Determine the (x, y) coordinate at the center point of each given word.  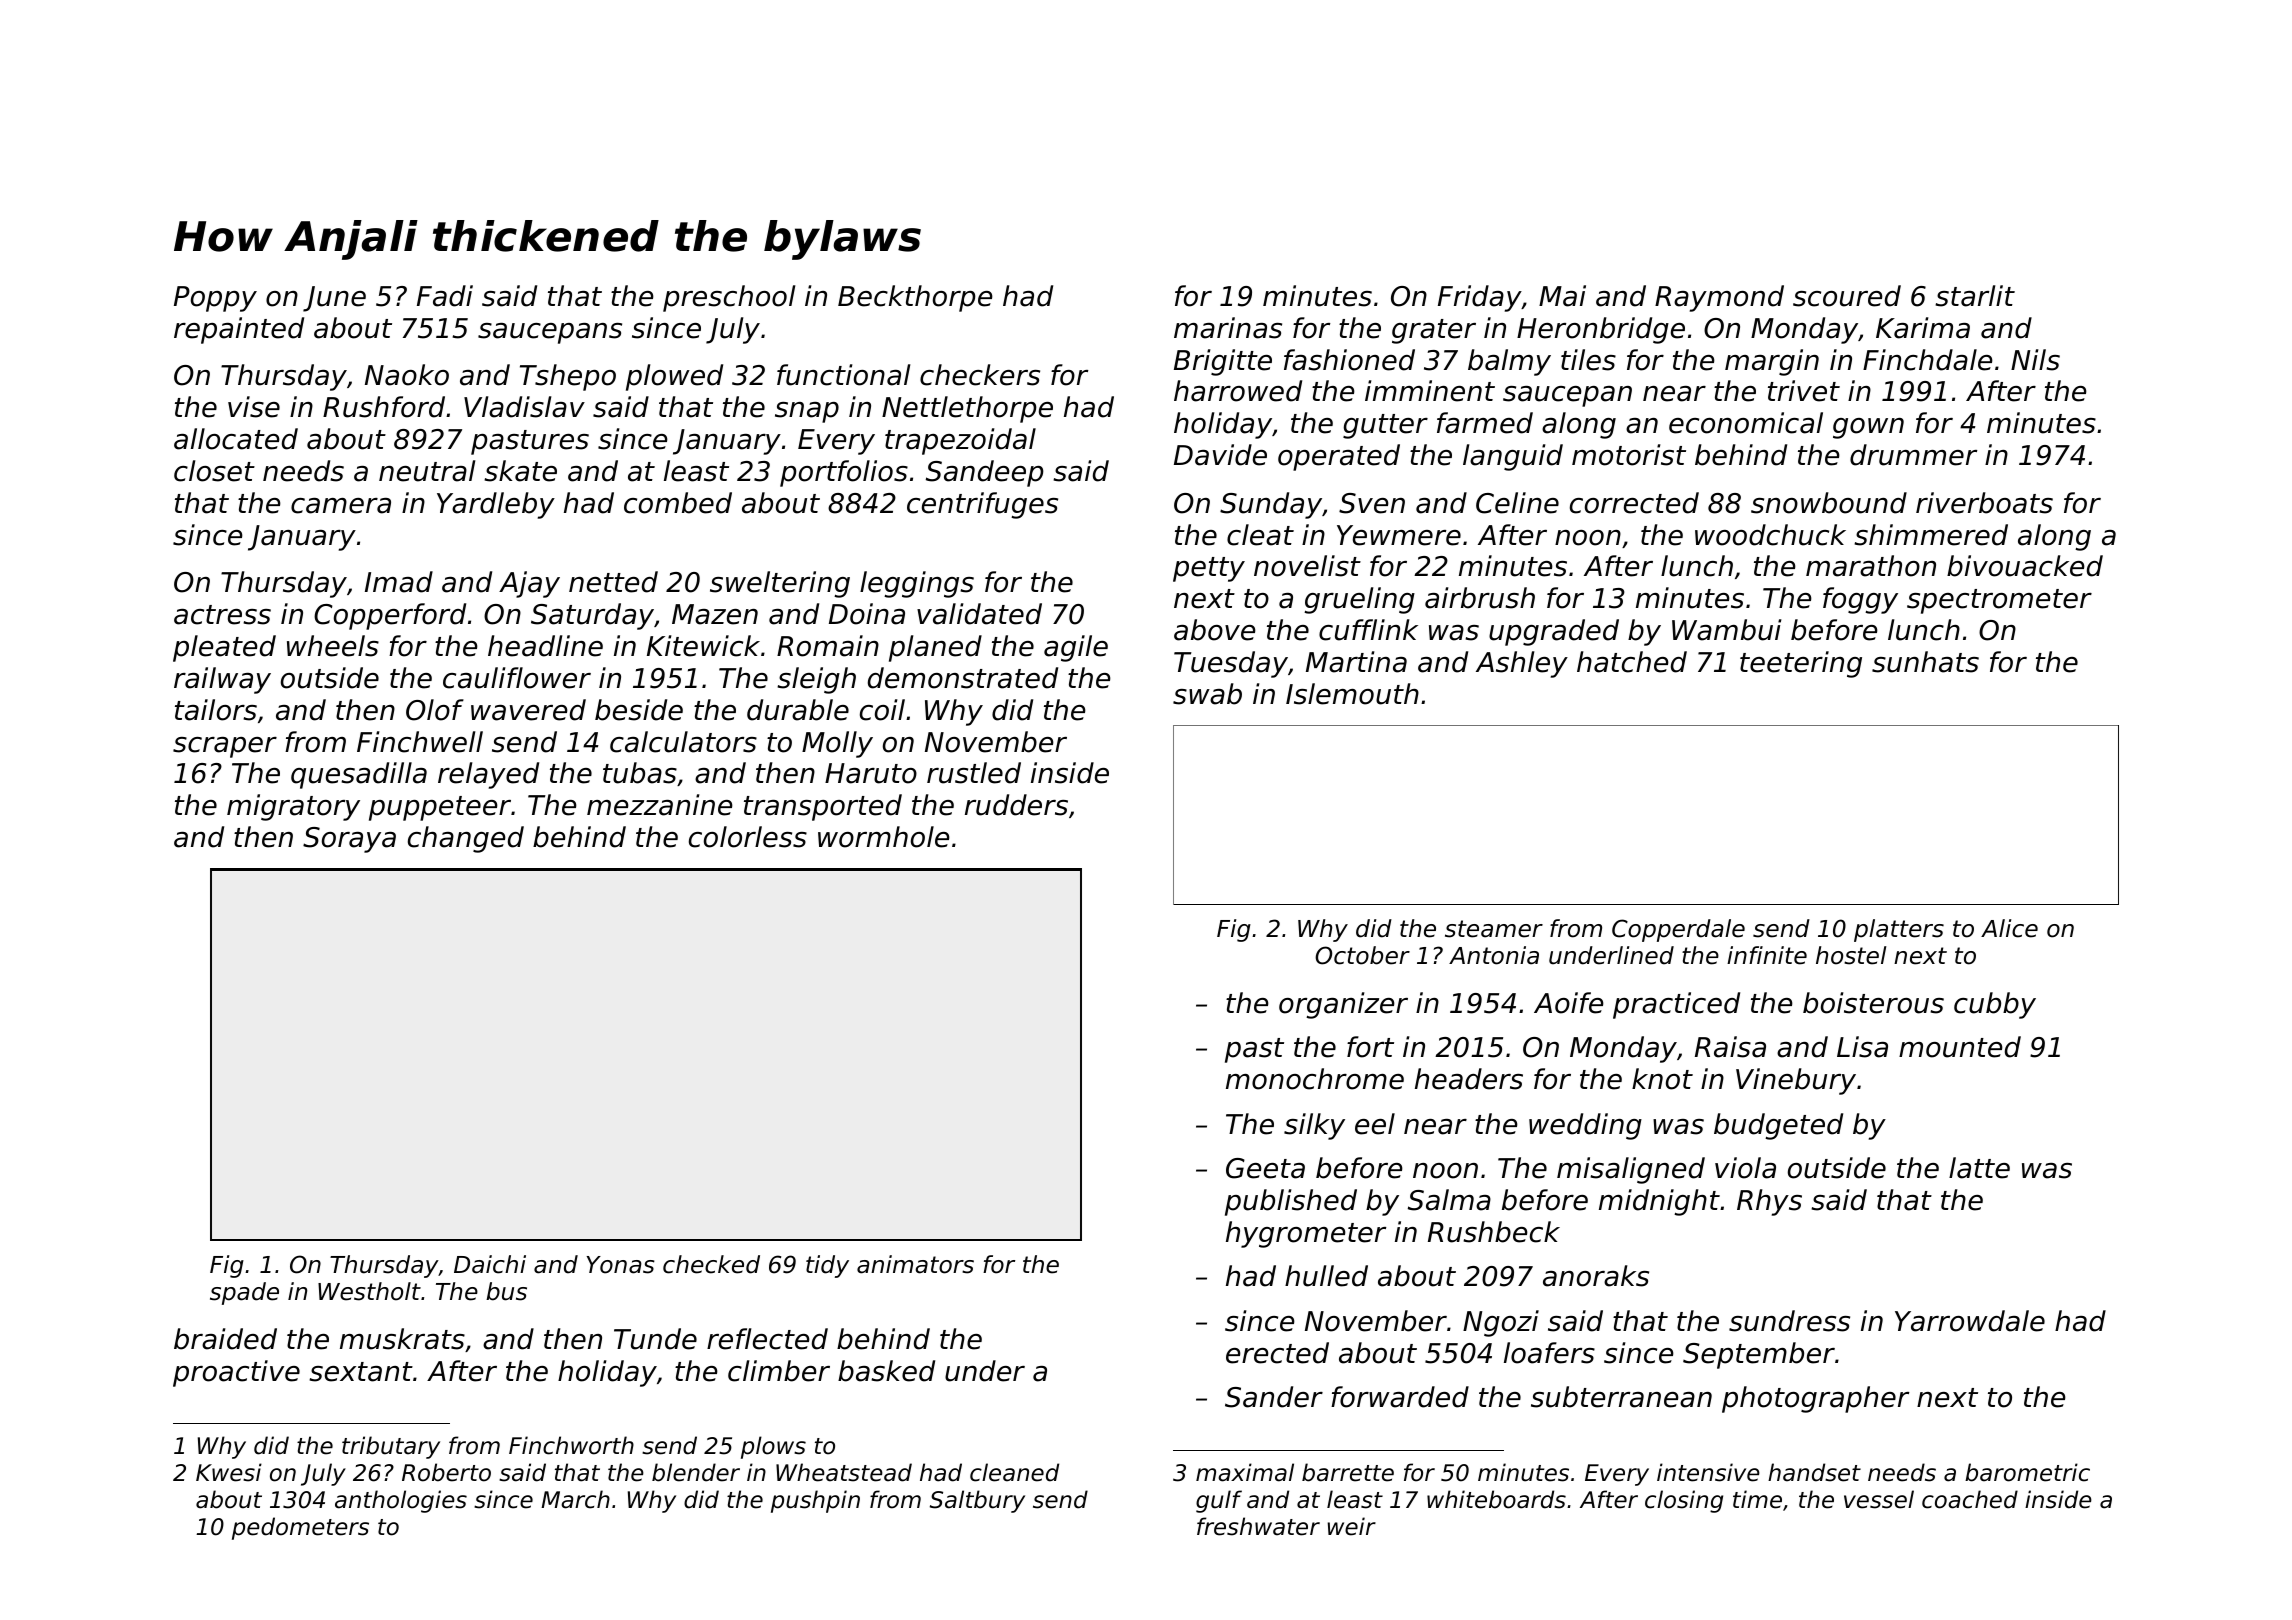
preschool (729, 298)
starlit (1975, 296)
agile (1076, 648)
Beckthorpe (915, 298)
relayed (488, 775)
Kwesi (229, 1472)
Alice (2009, 928)
